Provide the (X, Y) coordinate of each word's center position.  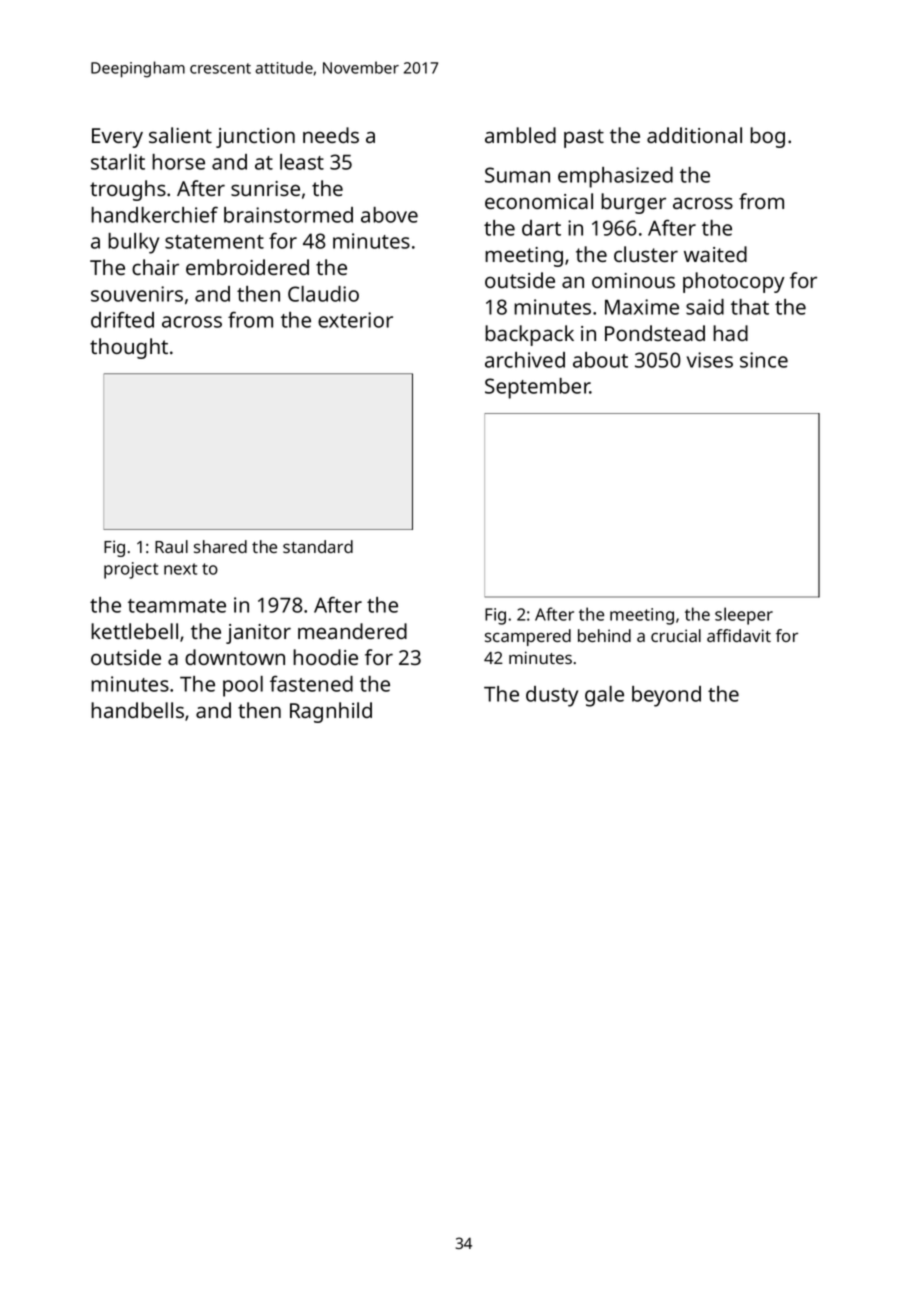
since (764, 360)
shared (220, 546)
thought (129, 348)
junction (255, 138)
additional (694, 135)
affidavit (739, 635)
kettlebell (134, 631)
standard (318, 546)
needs (331, 135)
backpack (529, 335)
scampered (528, 637)
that (750, 307)
